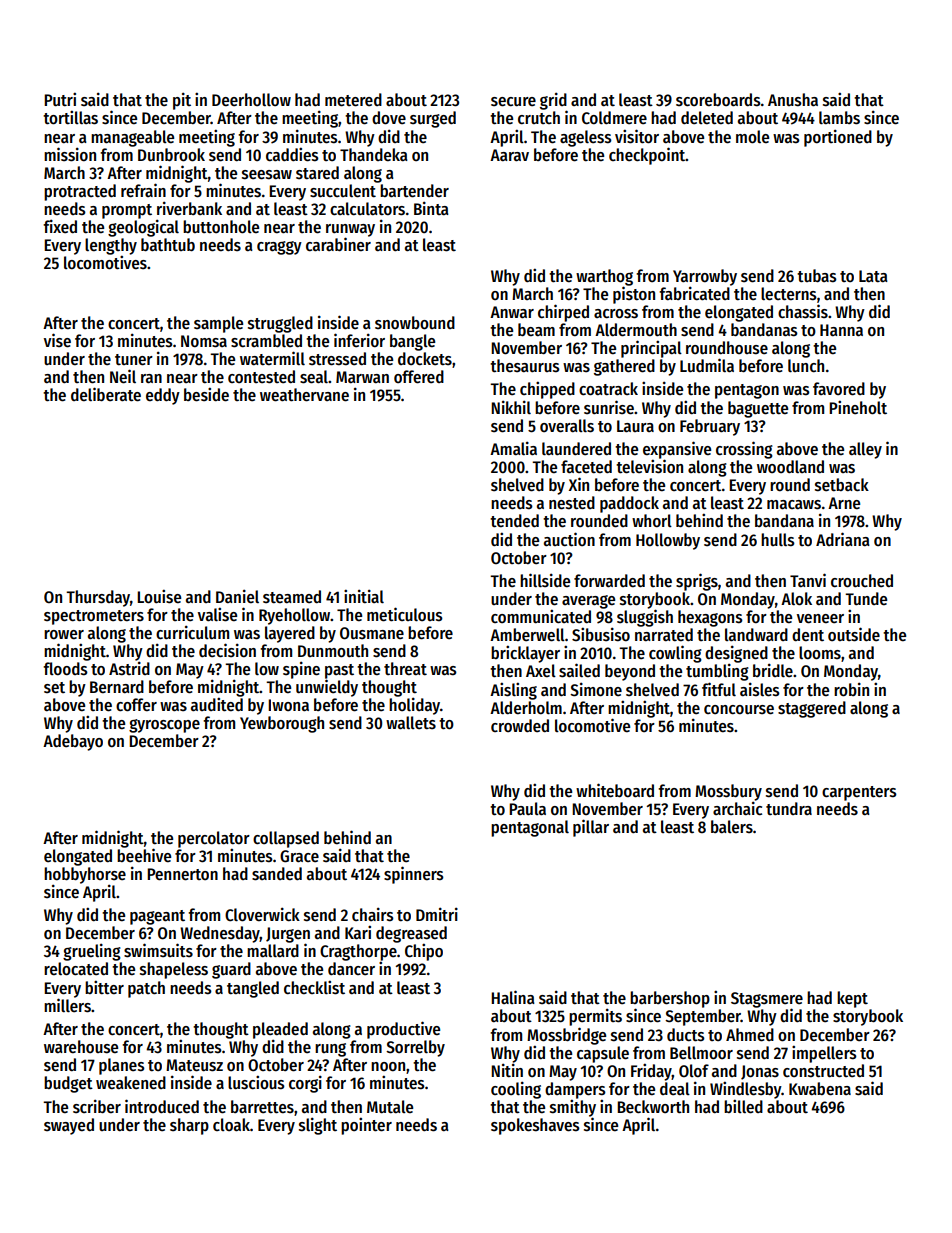 Image resolution: width=952 pixels, height=1233 pixels. Describe the element at coordinates (431, 208) in the screenshot. I see `Binta` at that location.
